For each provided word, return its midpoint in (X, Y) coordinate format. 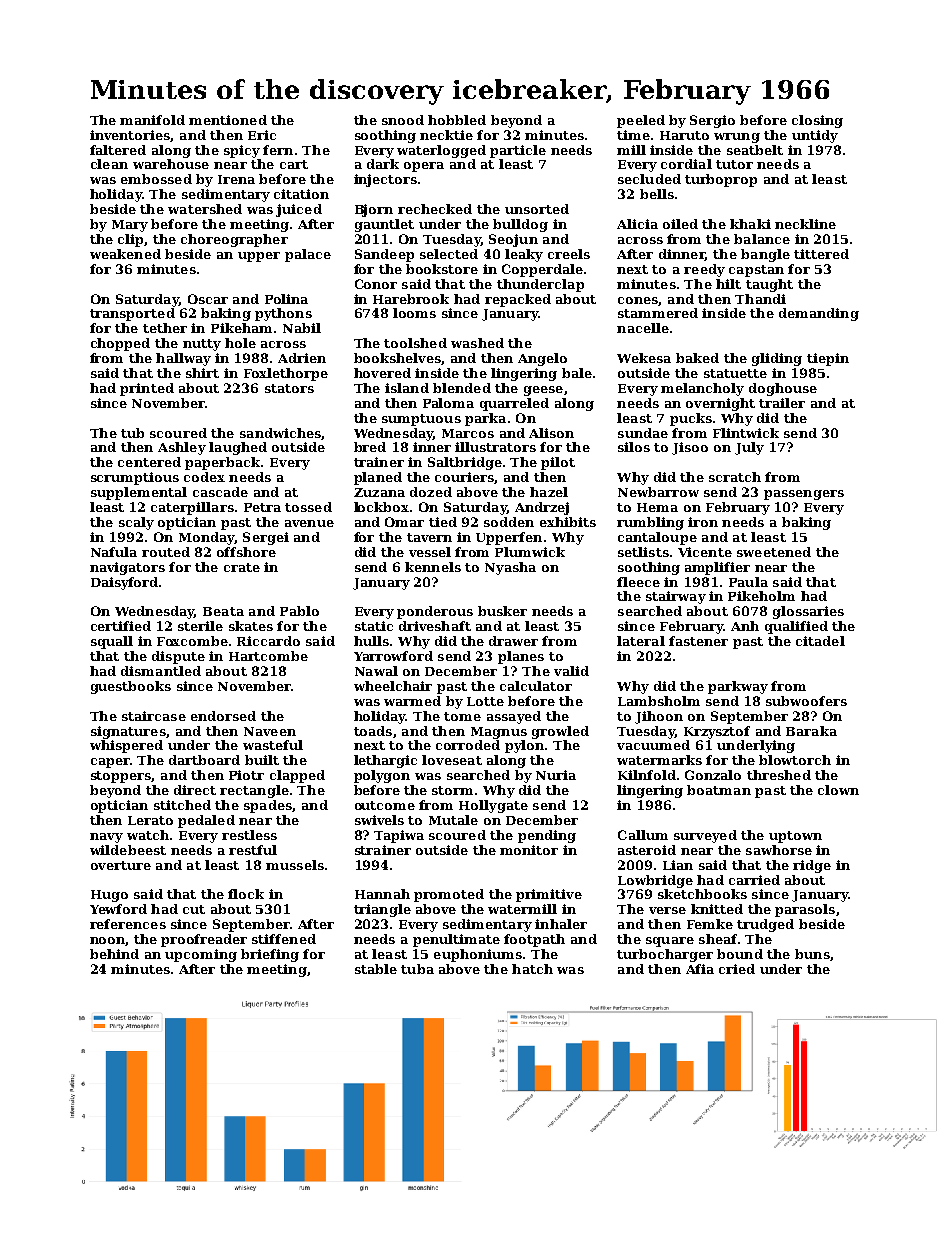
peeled (641, 121)
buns (812, 954)
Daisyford (124, 583)
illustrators (495, 447)
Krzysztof (717, 732)
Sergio (712, 121)
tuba (417, 969)
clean (109, 164)
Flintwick (746, 433)
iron (703, 522)
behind (114, 954)
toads (373, 731)
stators (289, 388)
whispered (126, 746)
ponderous (435, 612)
